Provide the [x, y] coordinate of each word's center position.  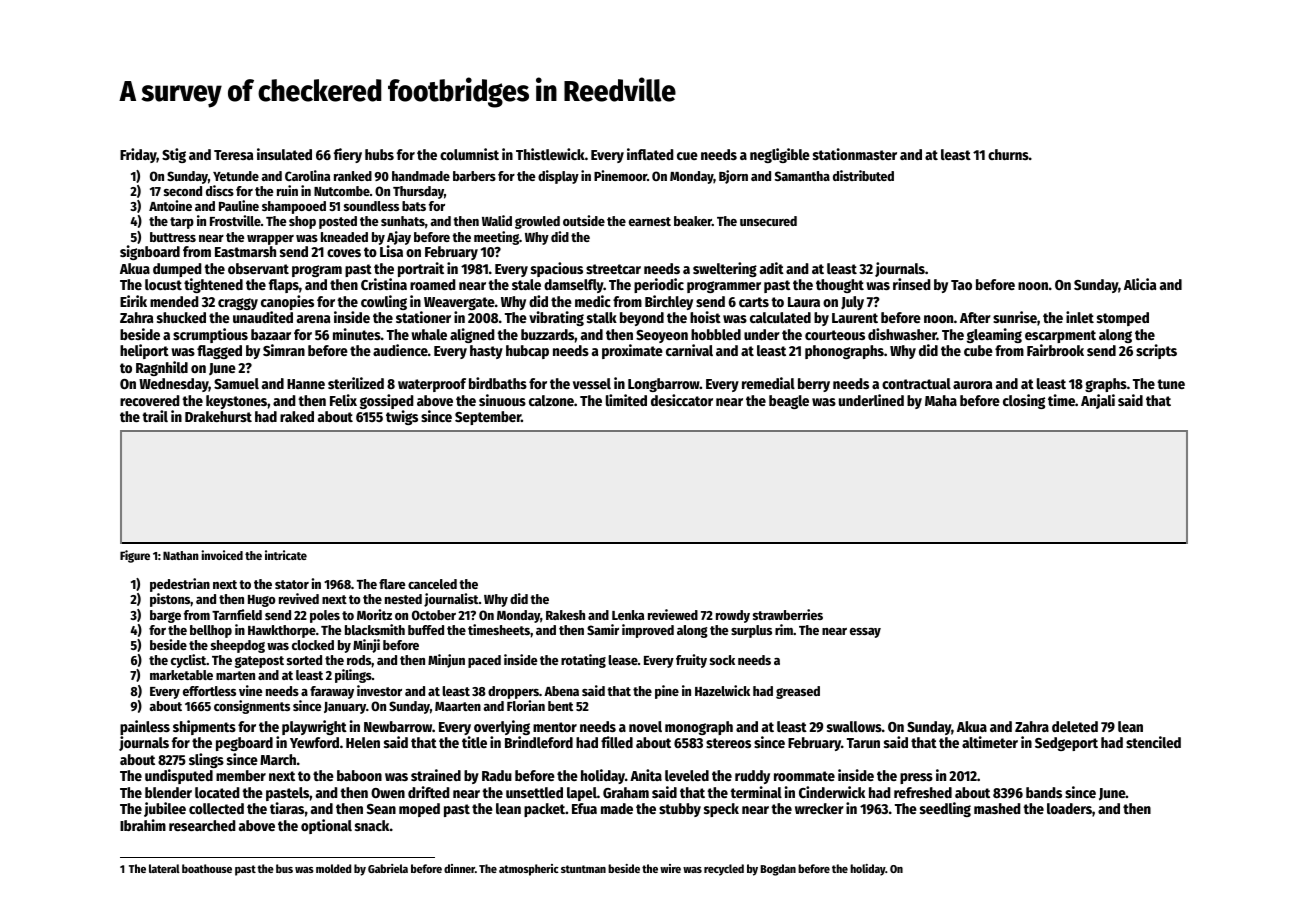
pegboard [244, 744]
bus [284, 868]
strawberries [788, 614]
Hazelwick [722, 690]
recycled [724, 870]
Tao [961, 285]
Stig [174, 155]
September [488, 418]
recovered [150, 400]
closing [1024, 401]
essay [865, 633]
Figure [135, 556]
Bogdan [778, 870]
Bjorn [733, 177]
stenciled [1153, 742]
